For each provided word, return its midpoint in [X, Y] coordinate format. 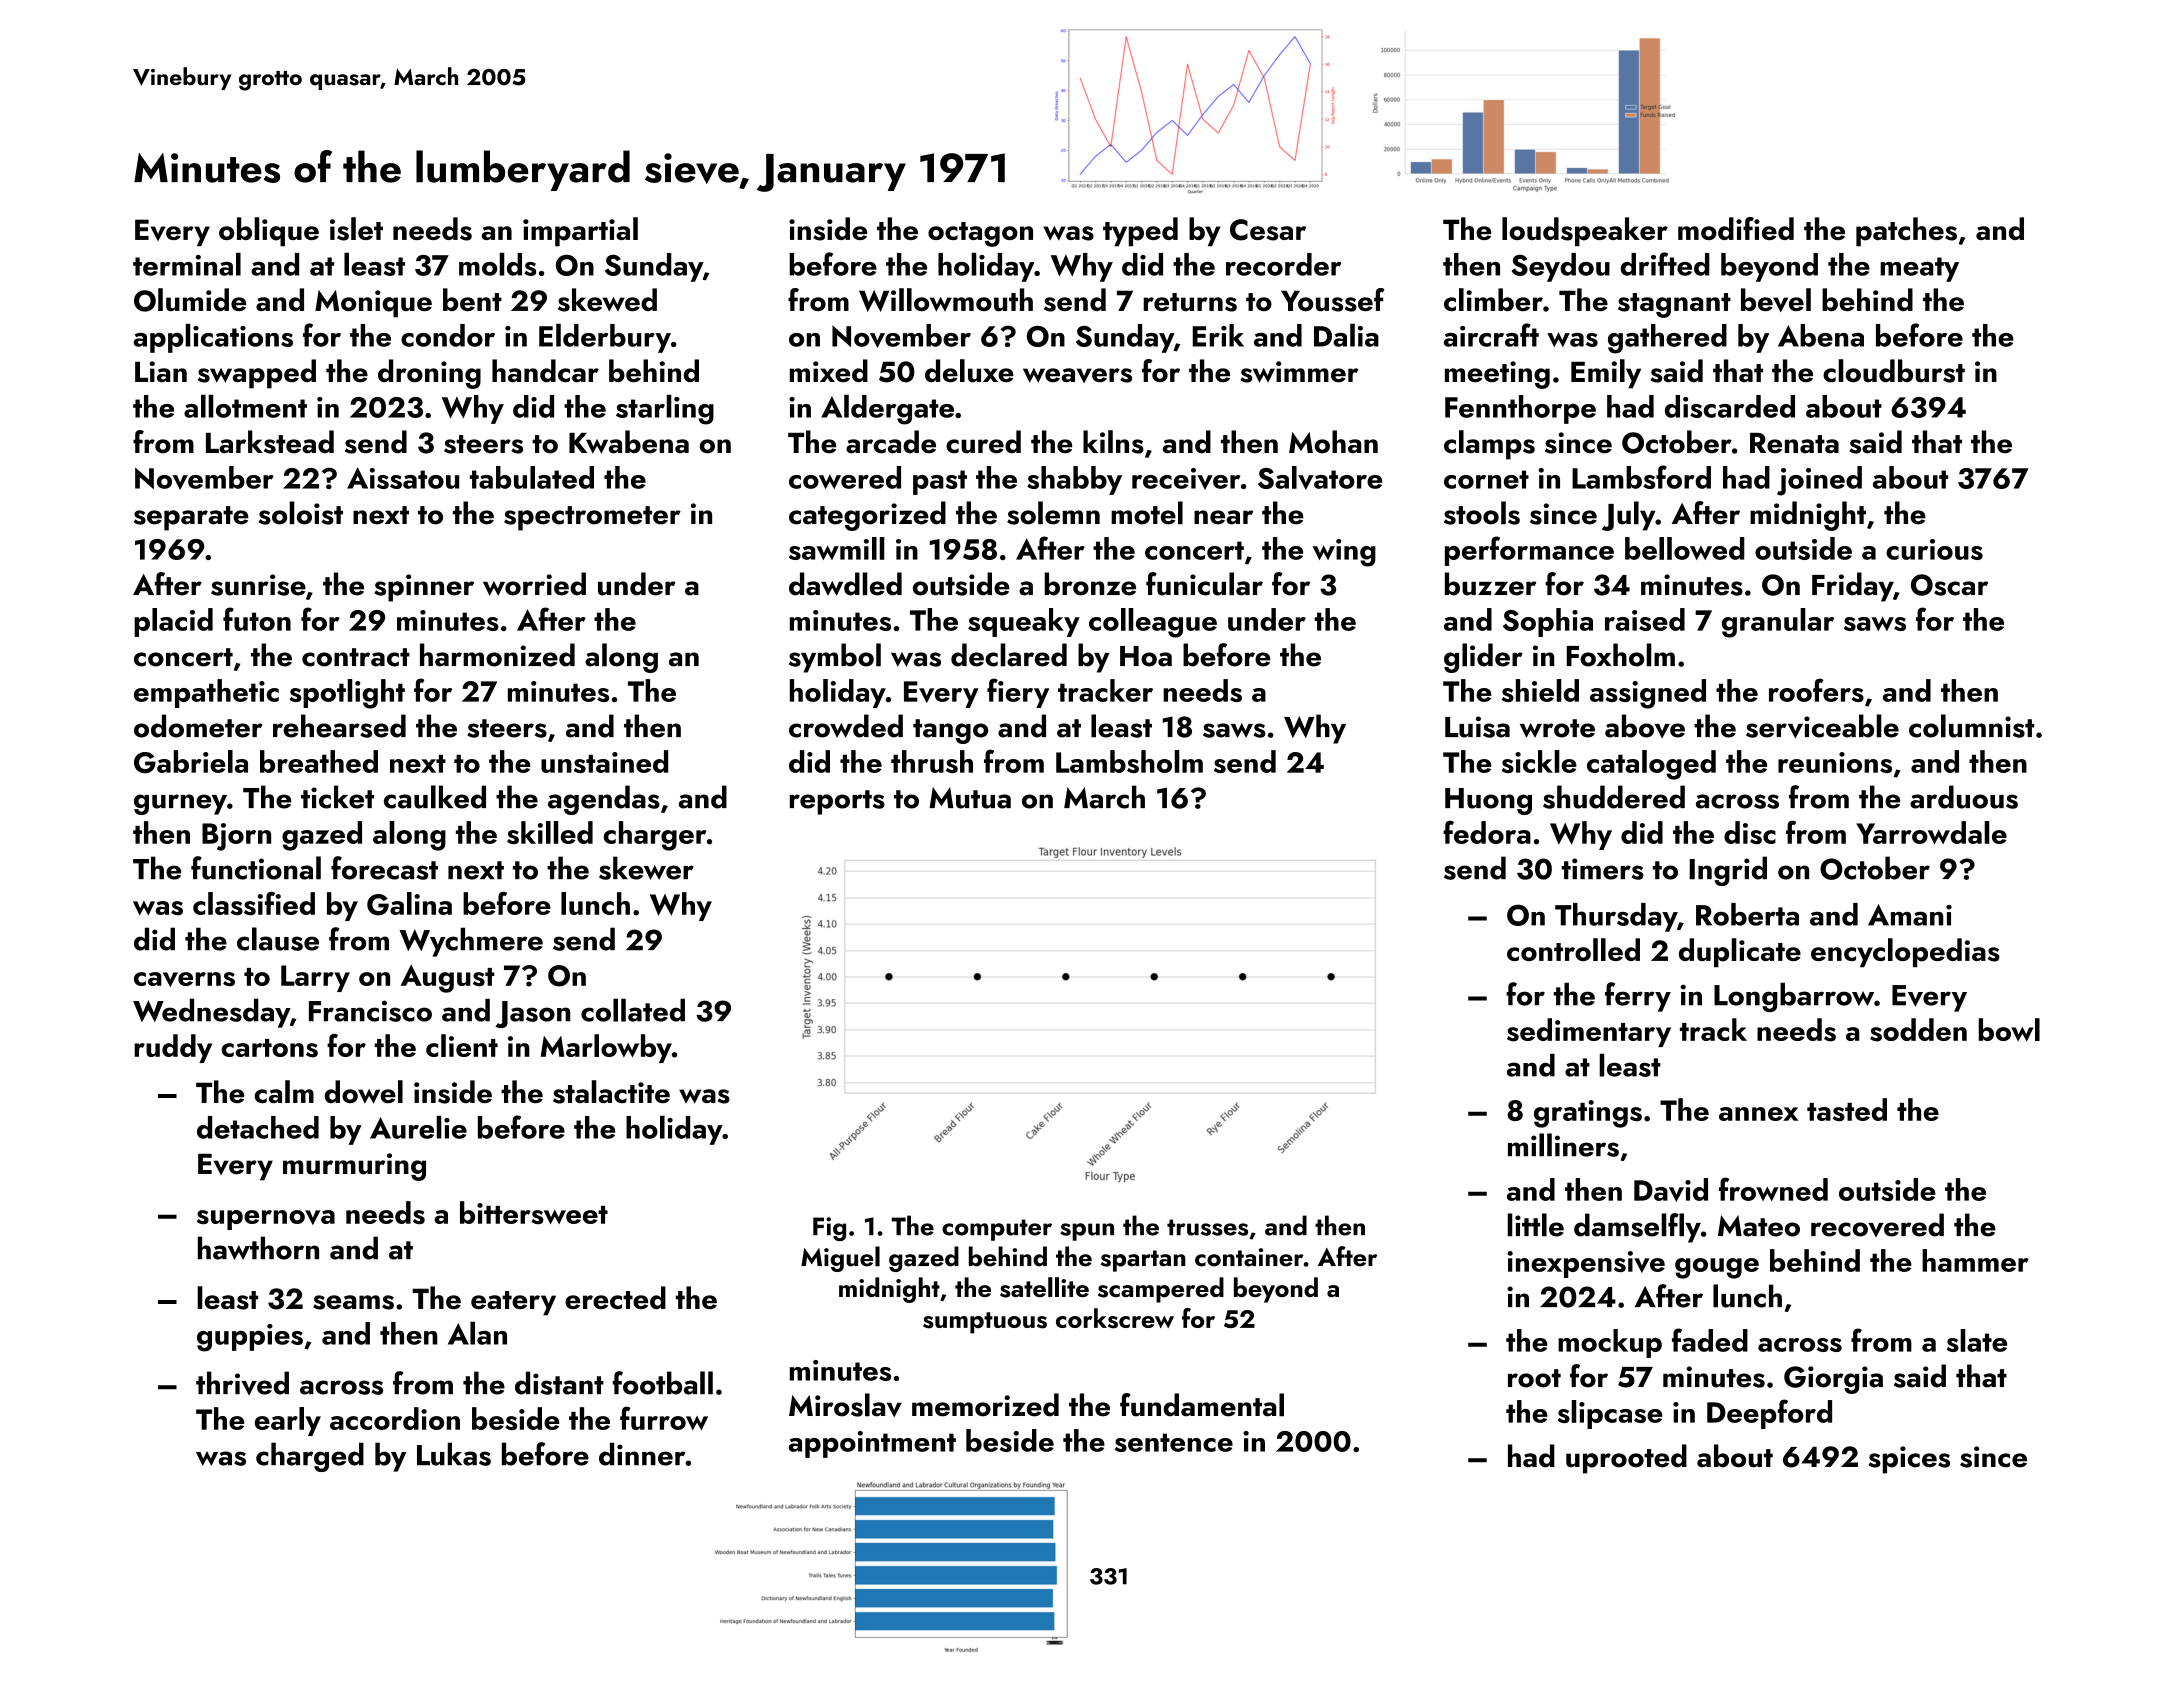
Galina [409, 904]
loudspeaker [1585, 232]
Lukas [454, 1454]
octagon [980, 234]
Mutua [970, 798]
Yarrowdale [1931, 832]
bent [472, 299]
